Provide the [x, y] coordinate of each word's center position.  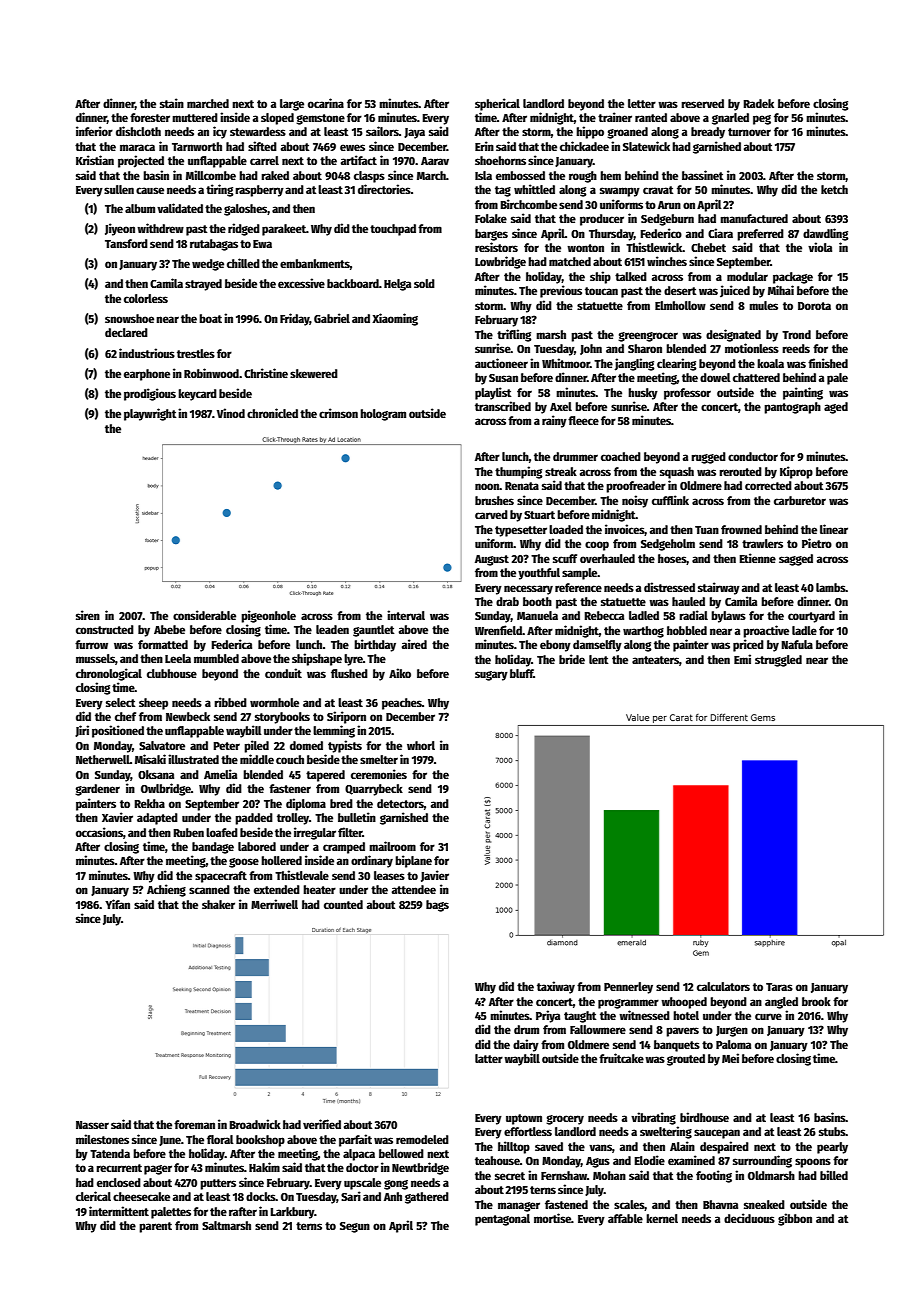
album [140, 208]
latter [489, 1058]
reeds [796, 348]
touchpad [393, 230]
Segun [355, 1227]
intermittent [119, 1211]
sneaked [764, 1204]
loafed [222, 832]
